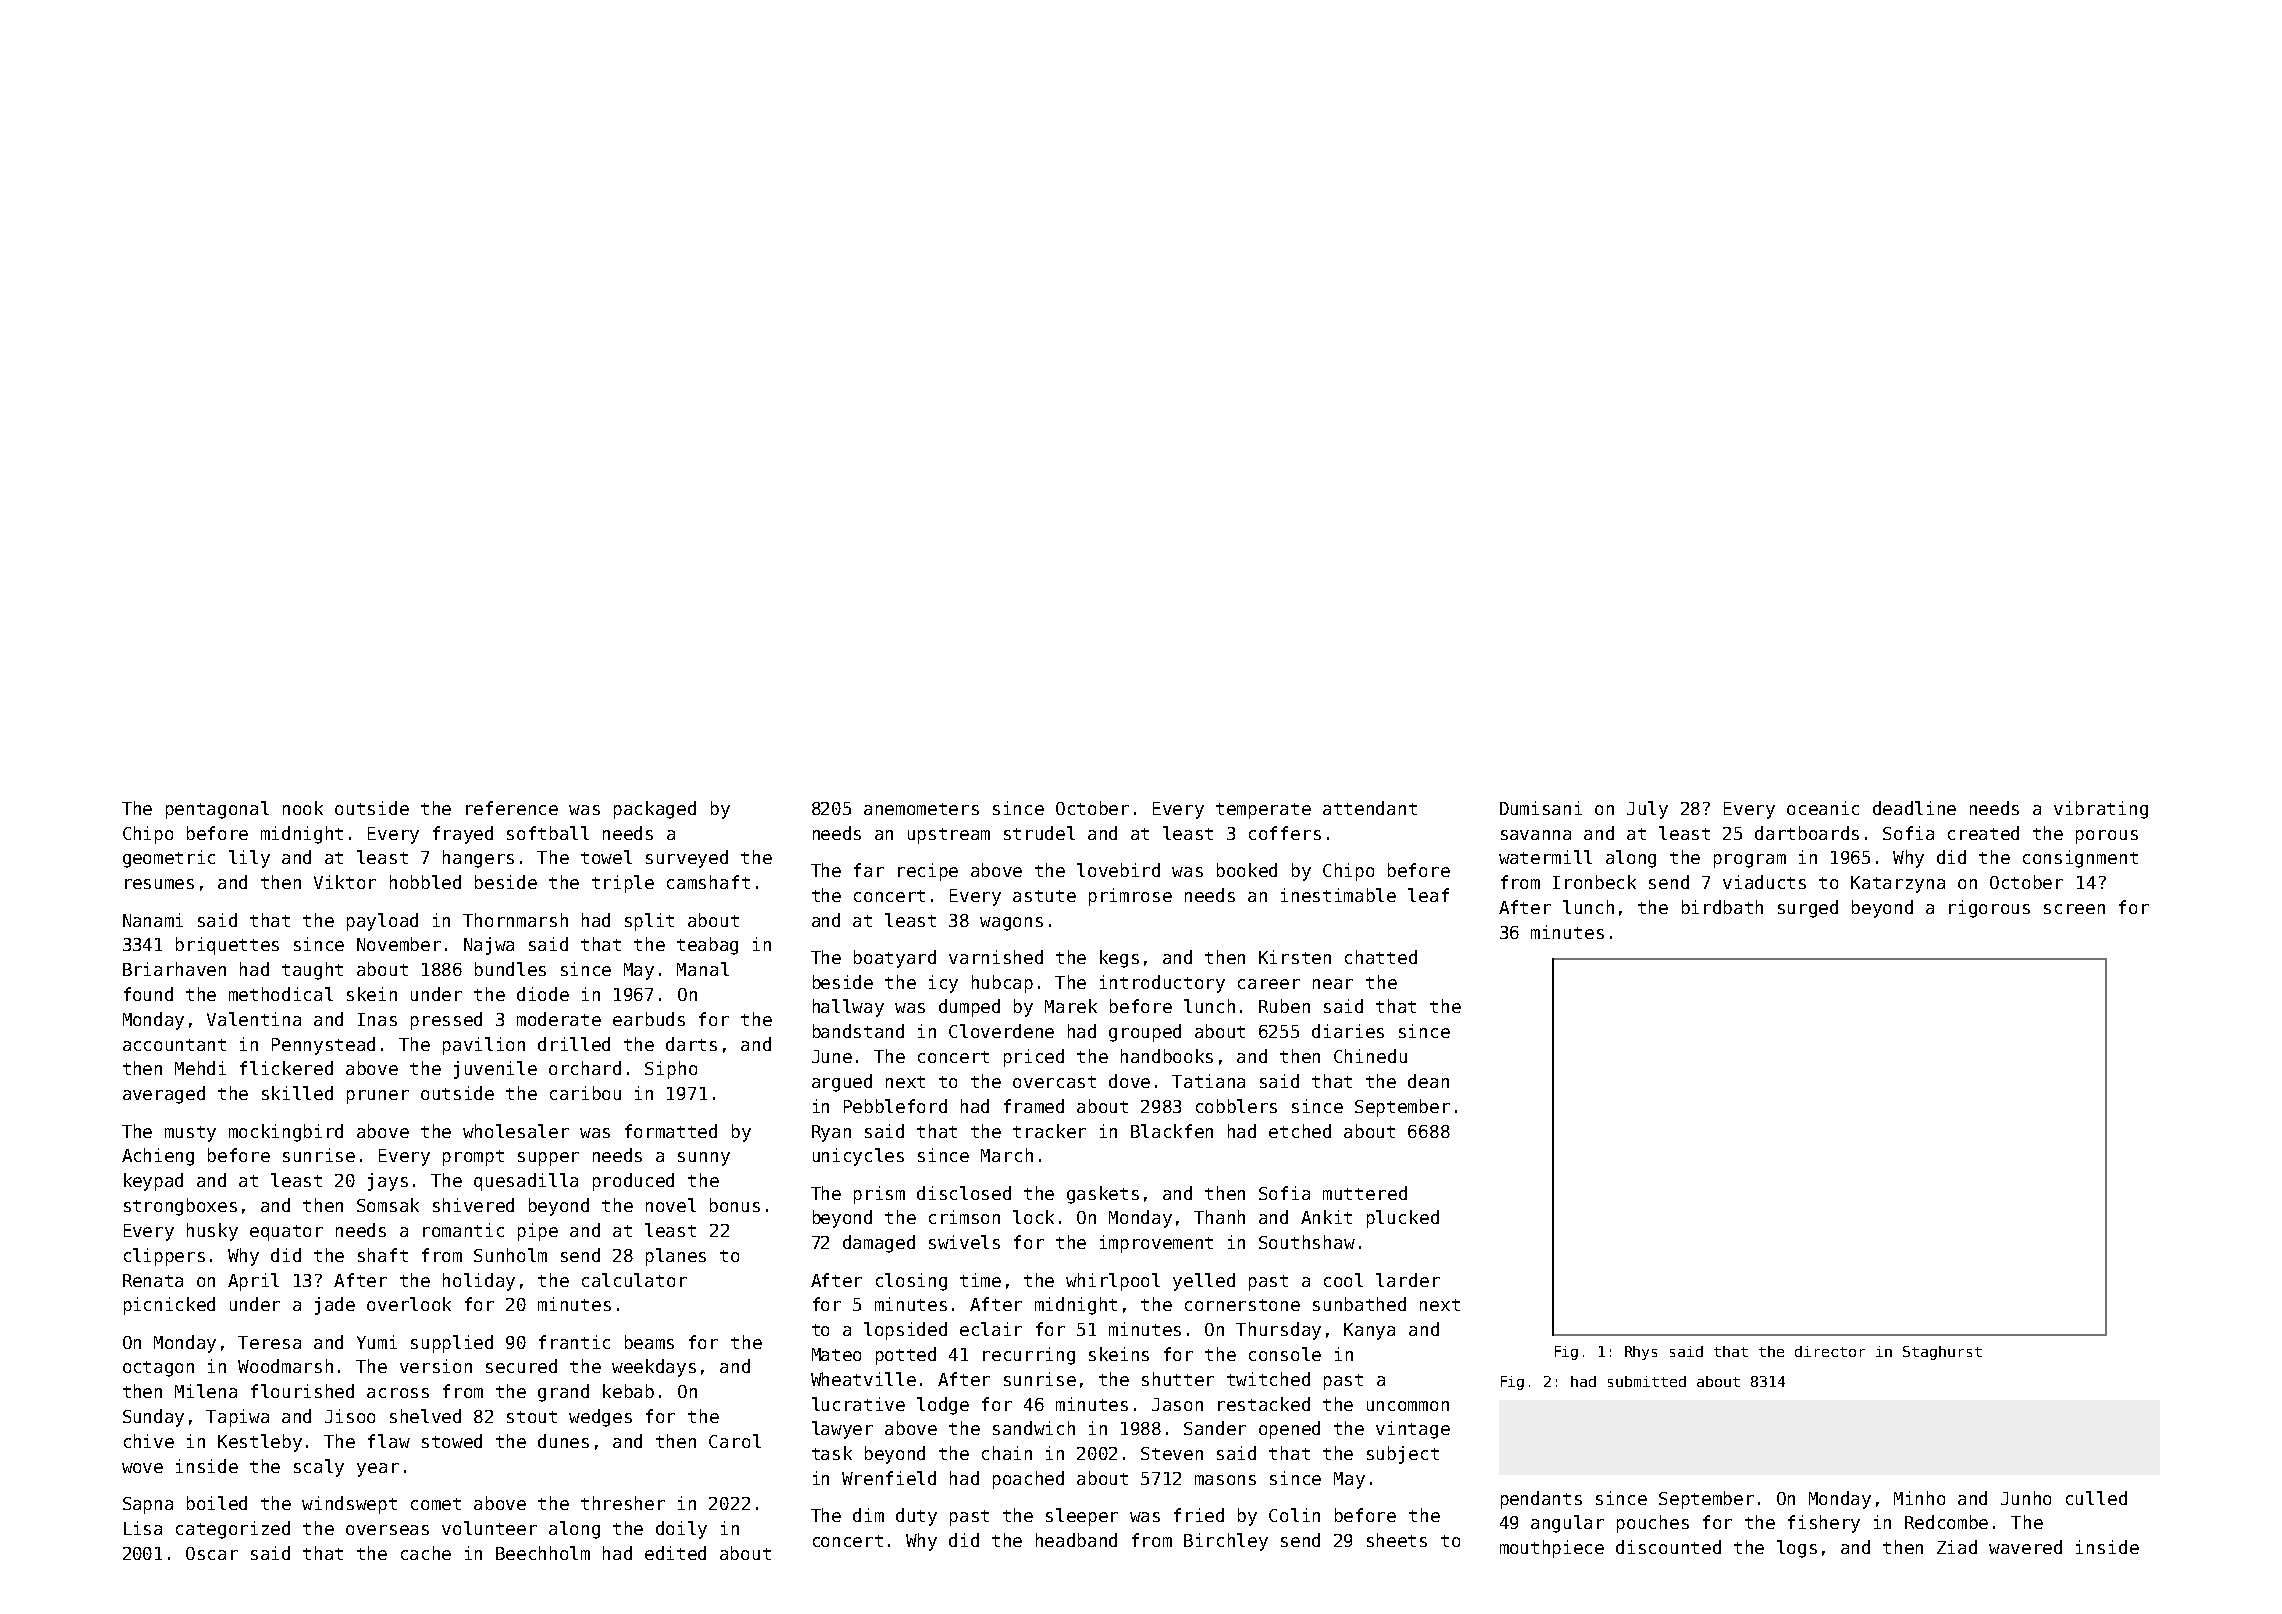  I want to click on temperate, so click(1263, 811).
